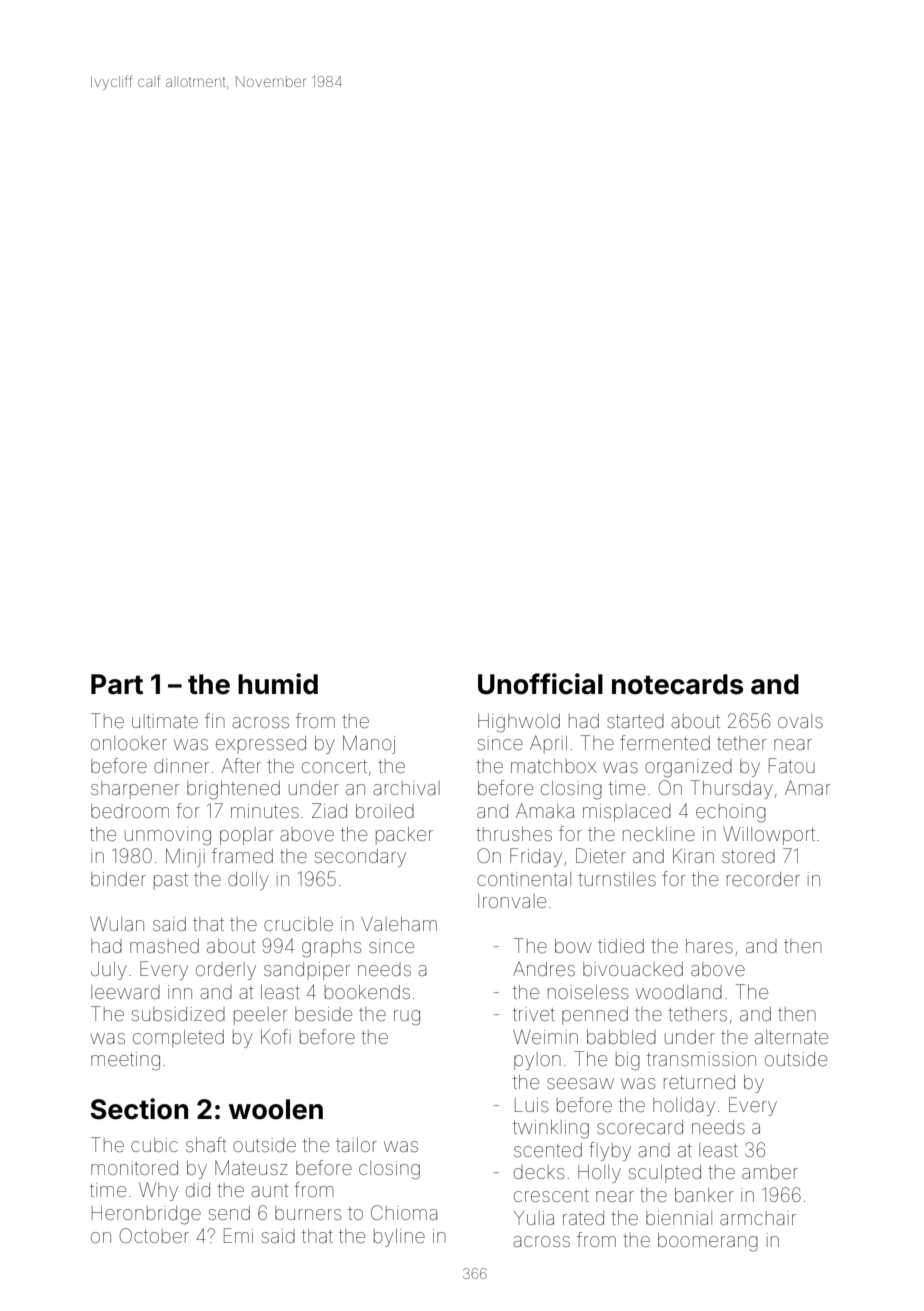 This image has width=924, height=1311. Describe the element at coordinates (684, 1107) in the image. I see `holiday` at that location.
